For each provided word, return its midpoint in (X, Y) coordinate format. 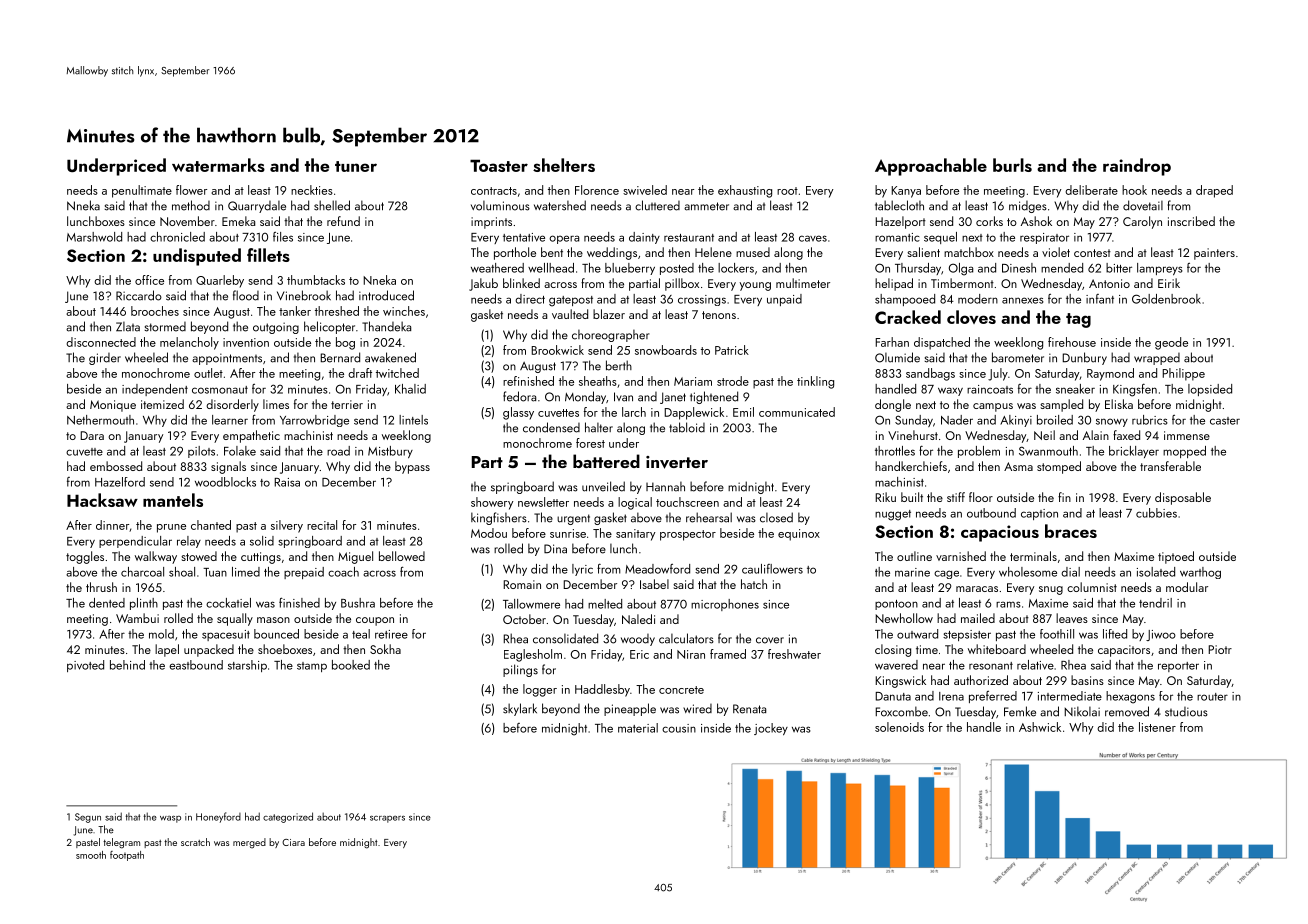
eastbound (196, 665)
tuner (356, 166)
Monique (113, 406)
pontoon (896, 605)
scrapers (387, 819)
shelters (564, 165)
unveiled (603, 486)
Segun (88, 818)
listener (1157, 727)
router (1212, 697)
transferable (1170, 466)
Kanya (906, 192)
